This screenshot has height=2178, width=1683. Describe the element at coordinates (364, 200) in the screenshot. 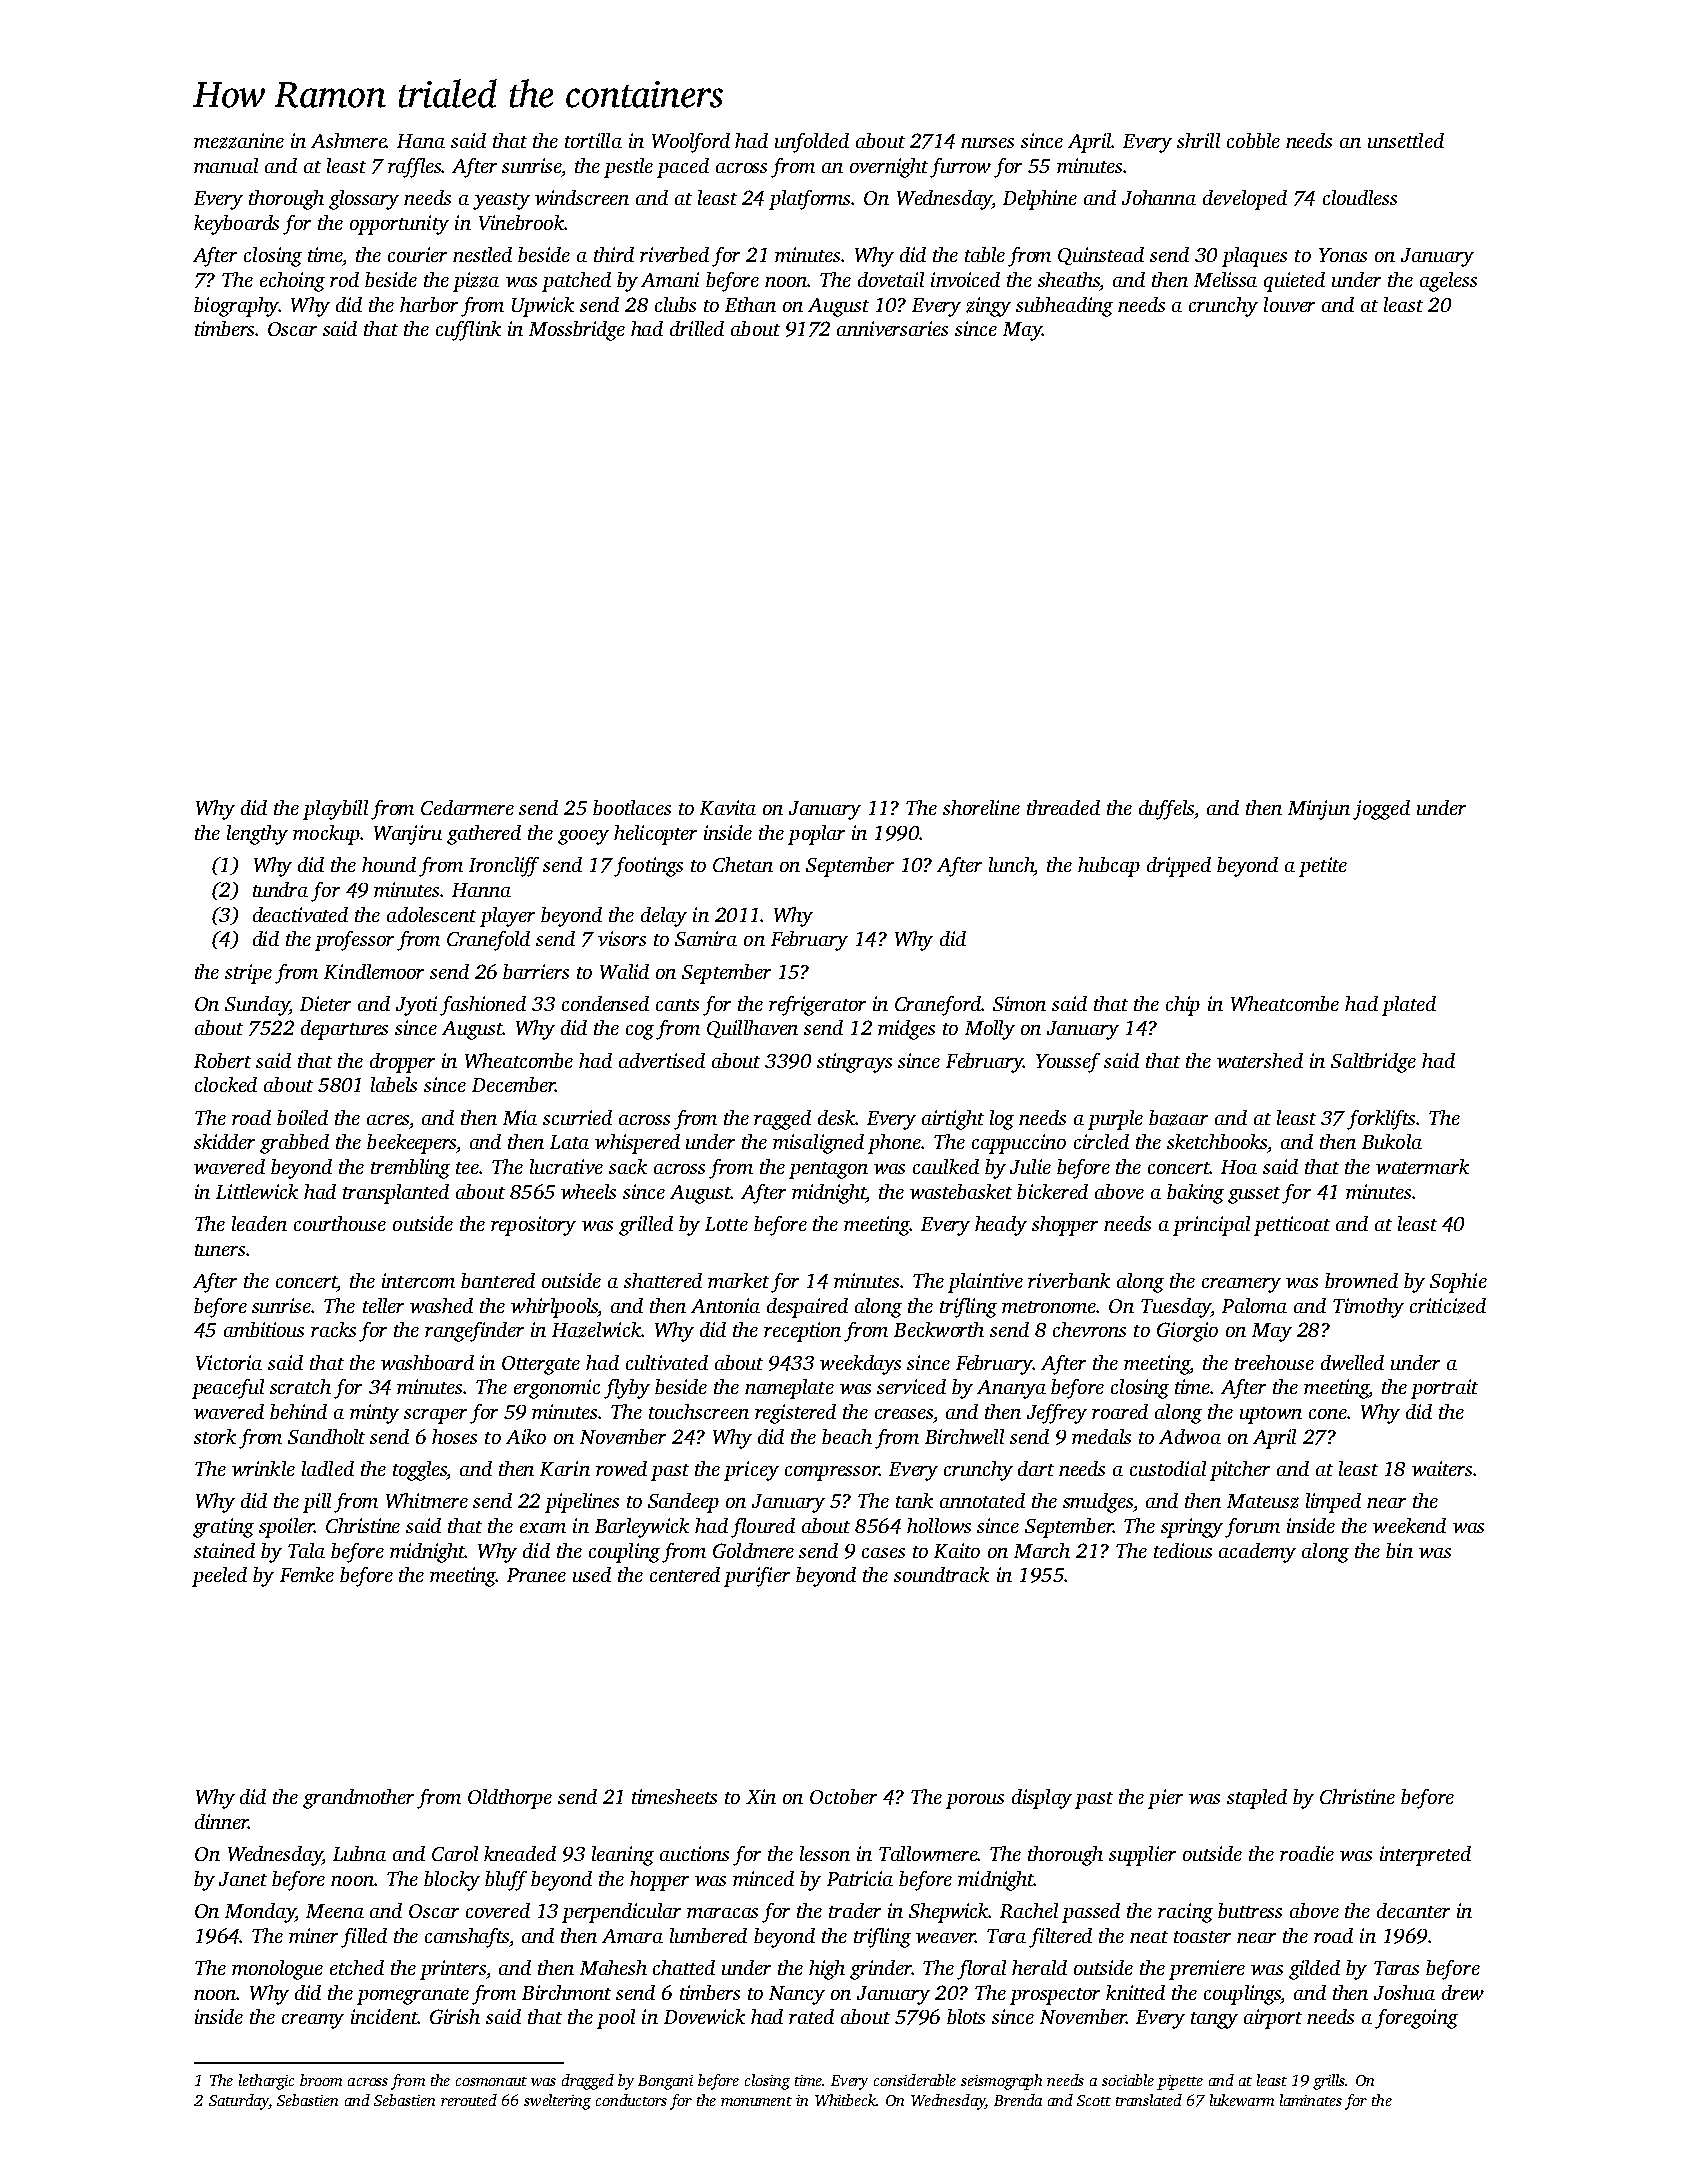

I see `glossary` at that location.
